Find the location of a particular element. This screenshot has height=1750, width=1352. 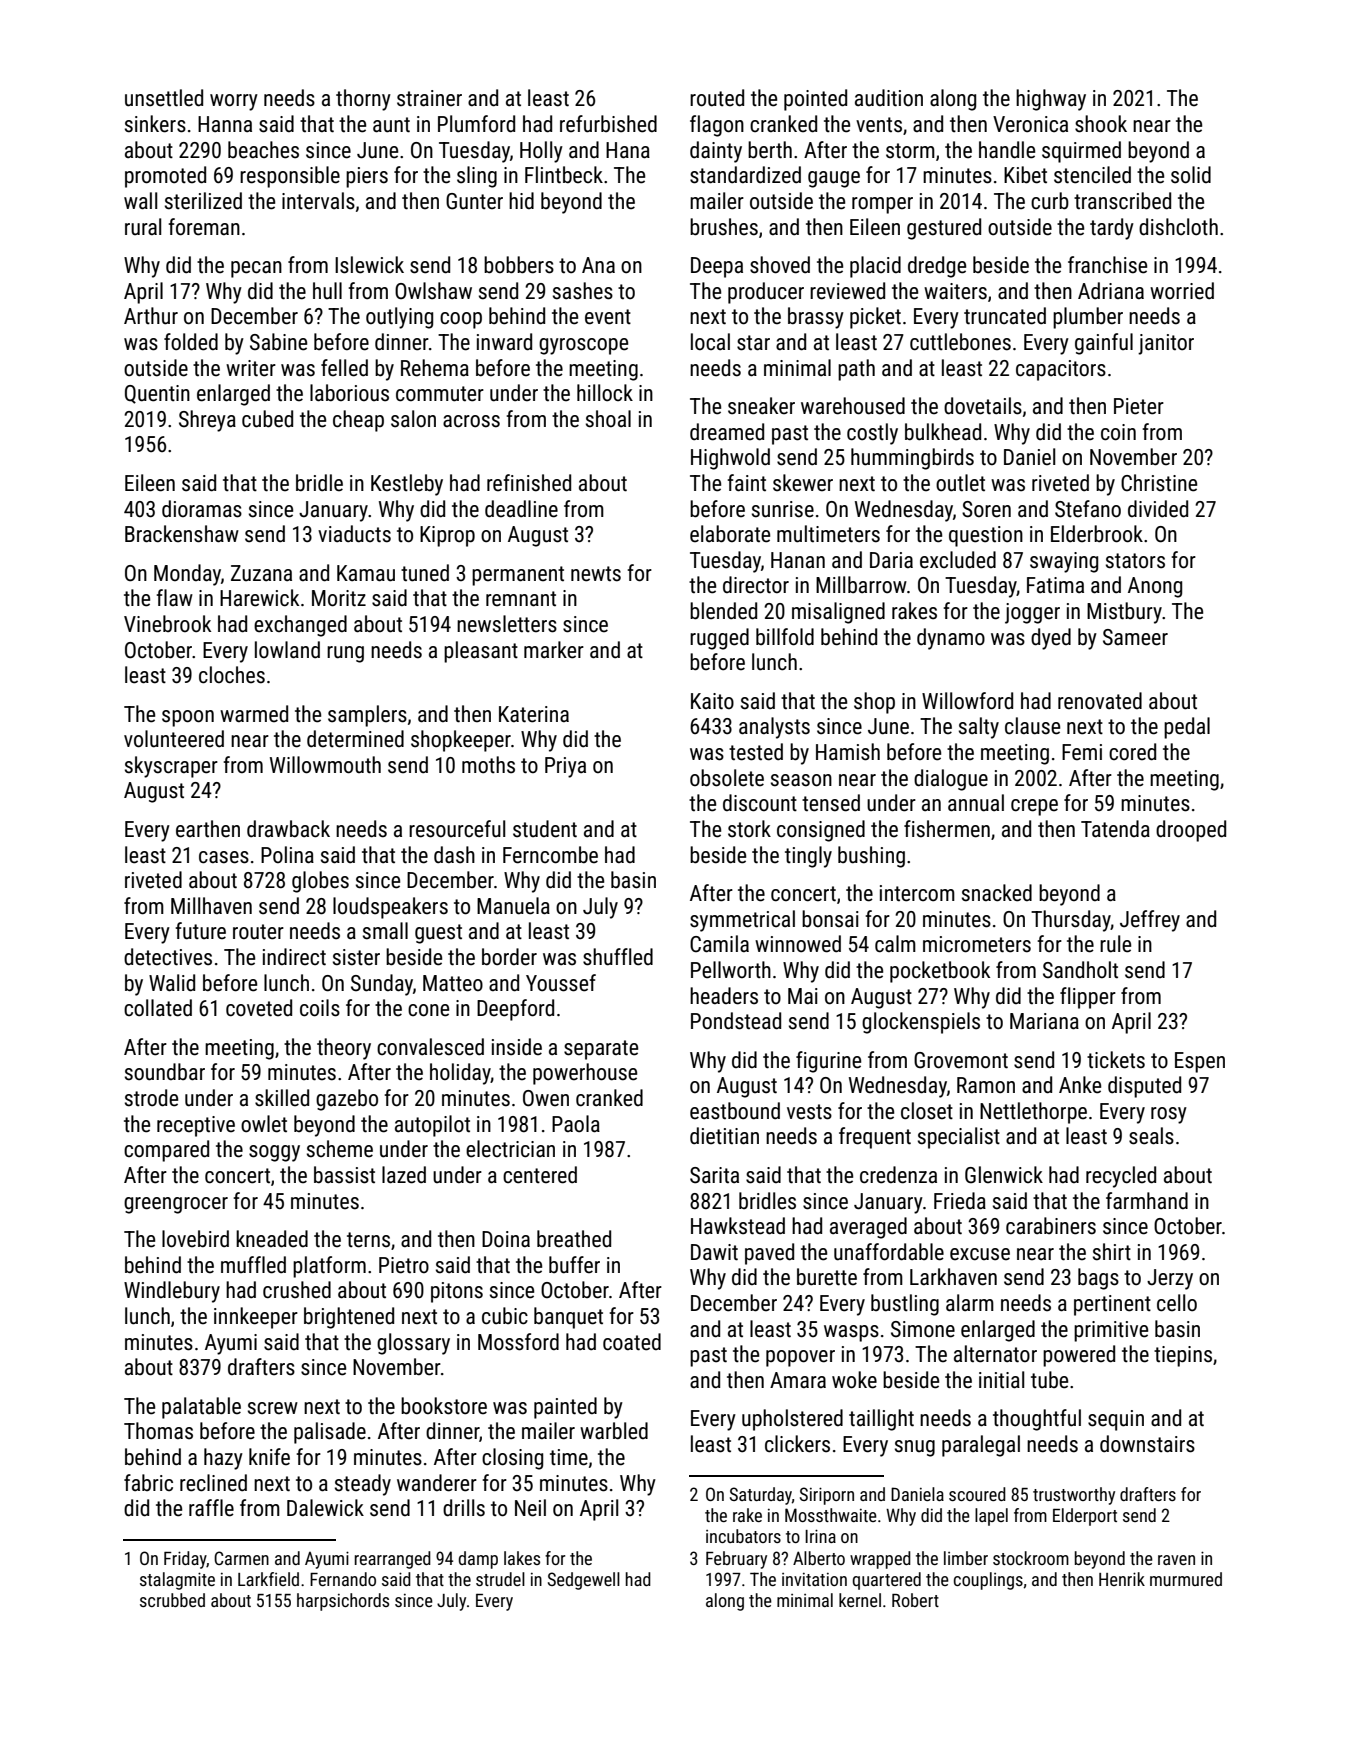

Grovemont is located at coordinates (961, 1060).
